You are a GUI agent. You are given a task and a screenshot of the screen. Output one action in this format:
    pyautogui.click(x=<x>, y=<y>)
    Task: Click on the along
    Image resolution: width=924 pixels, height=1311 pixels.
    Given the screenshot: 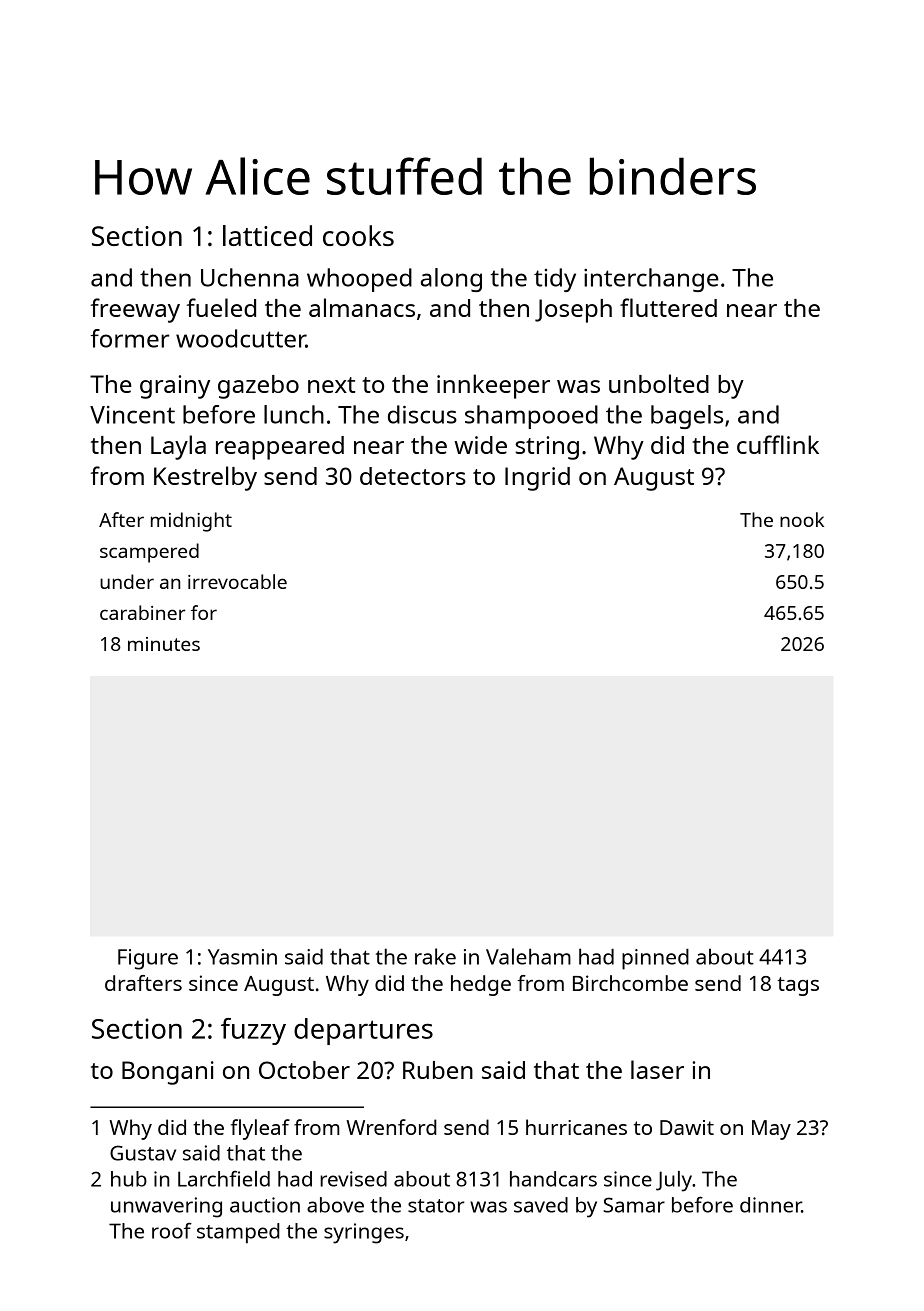 What is the action you would take?
    pyautogui.click(x=451, y=280)
